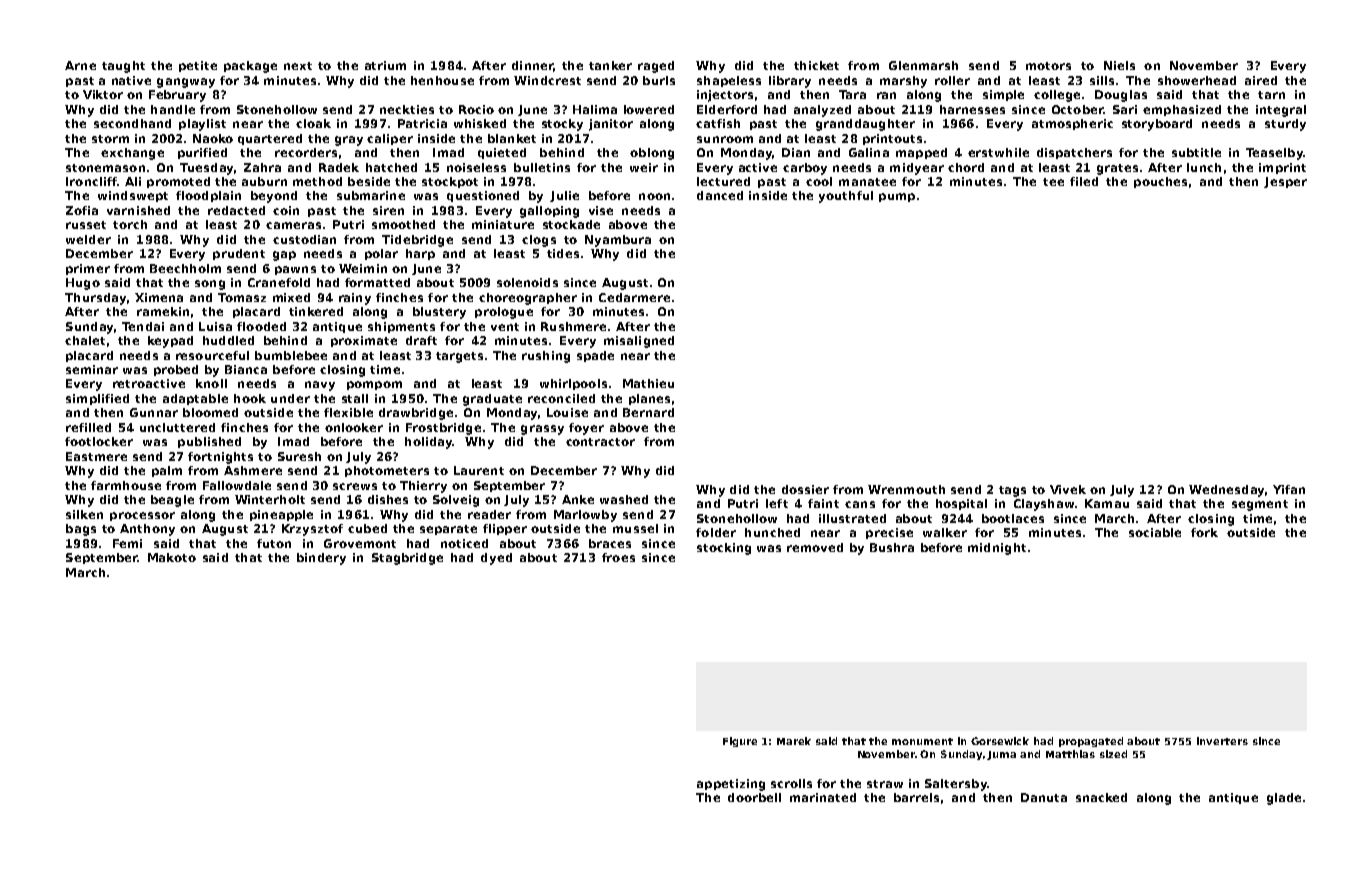 The width and height of the screenshot is (1372, 887). I want to click on Tomasz, so click(242, 297).
